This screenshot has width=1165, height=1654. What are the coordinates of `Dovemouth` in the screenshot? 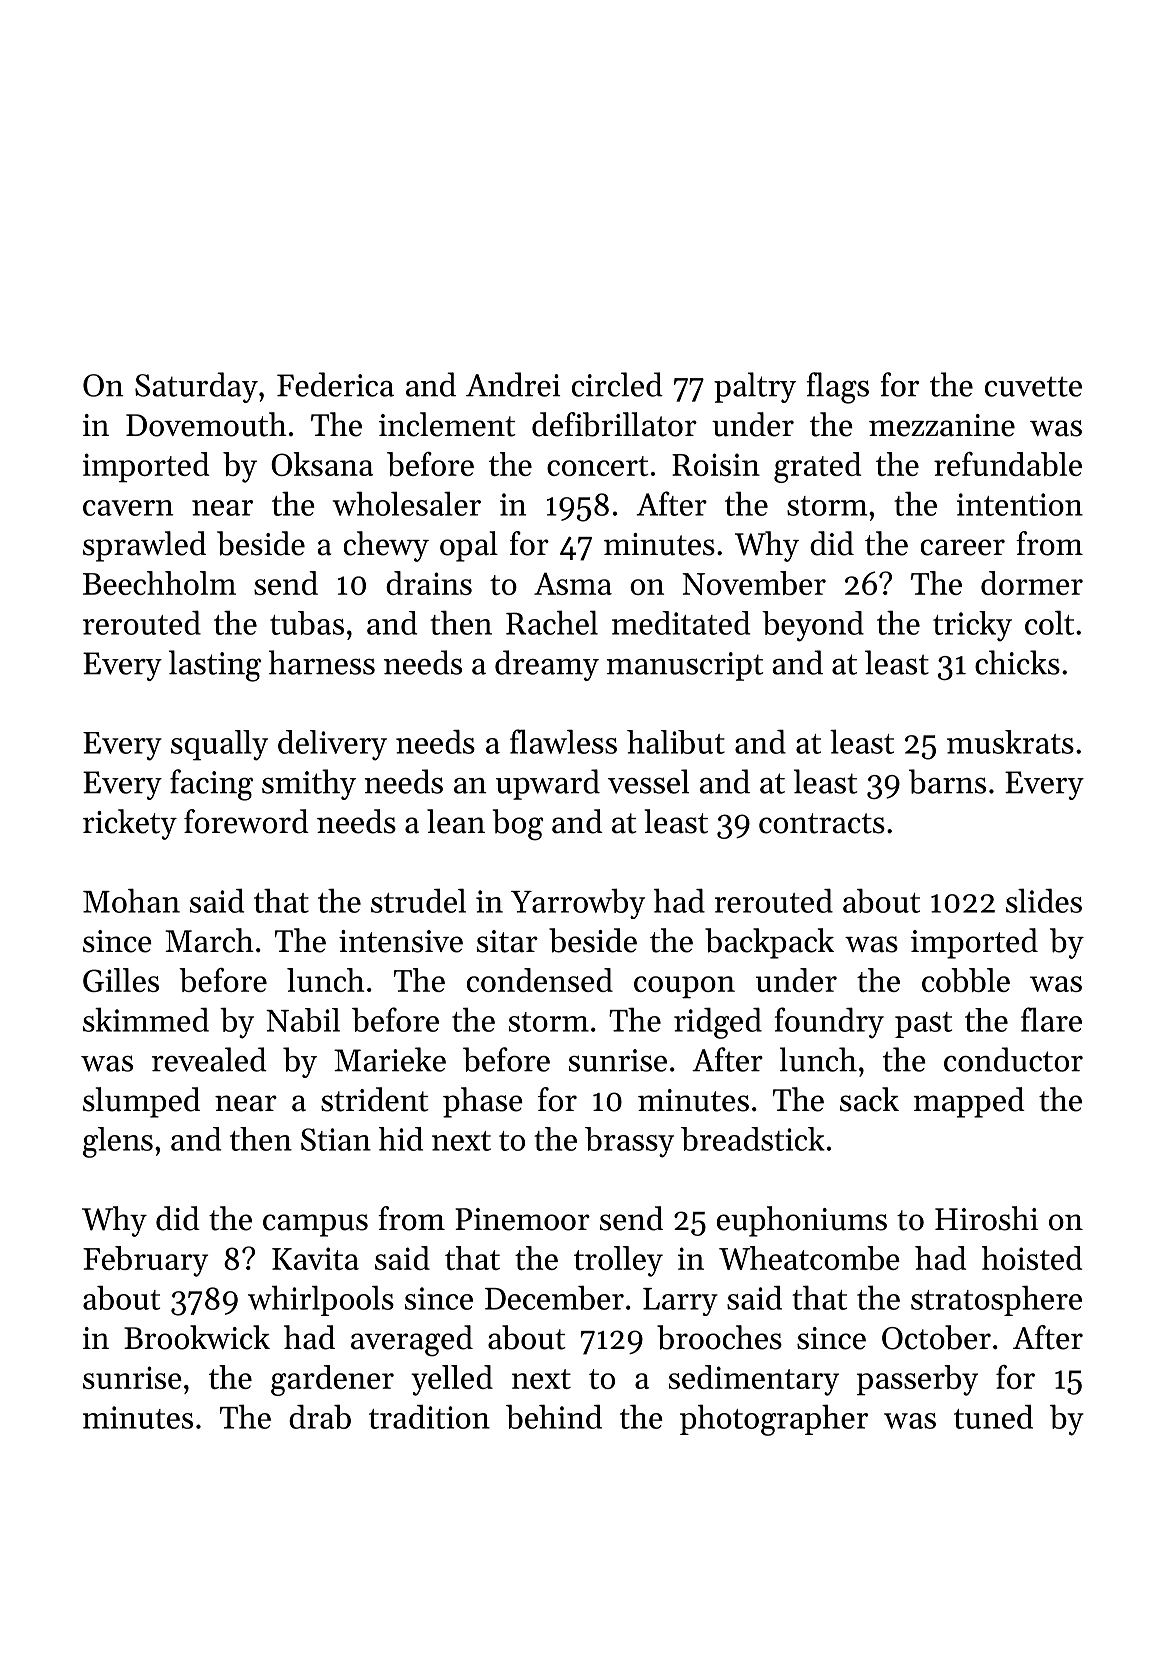 It's located at (206, 424).
